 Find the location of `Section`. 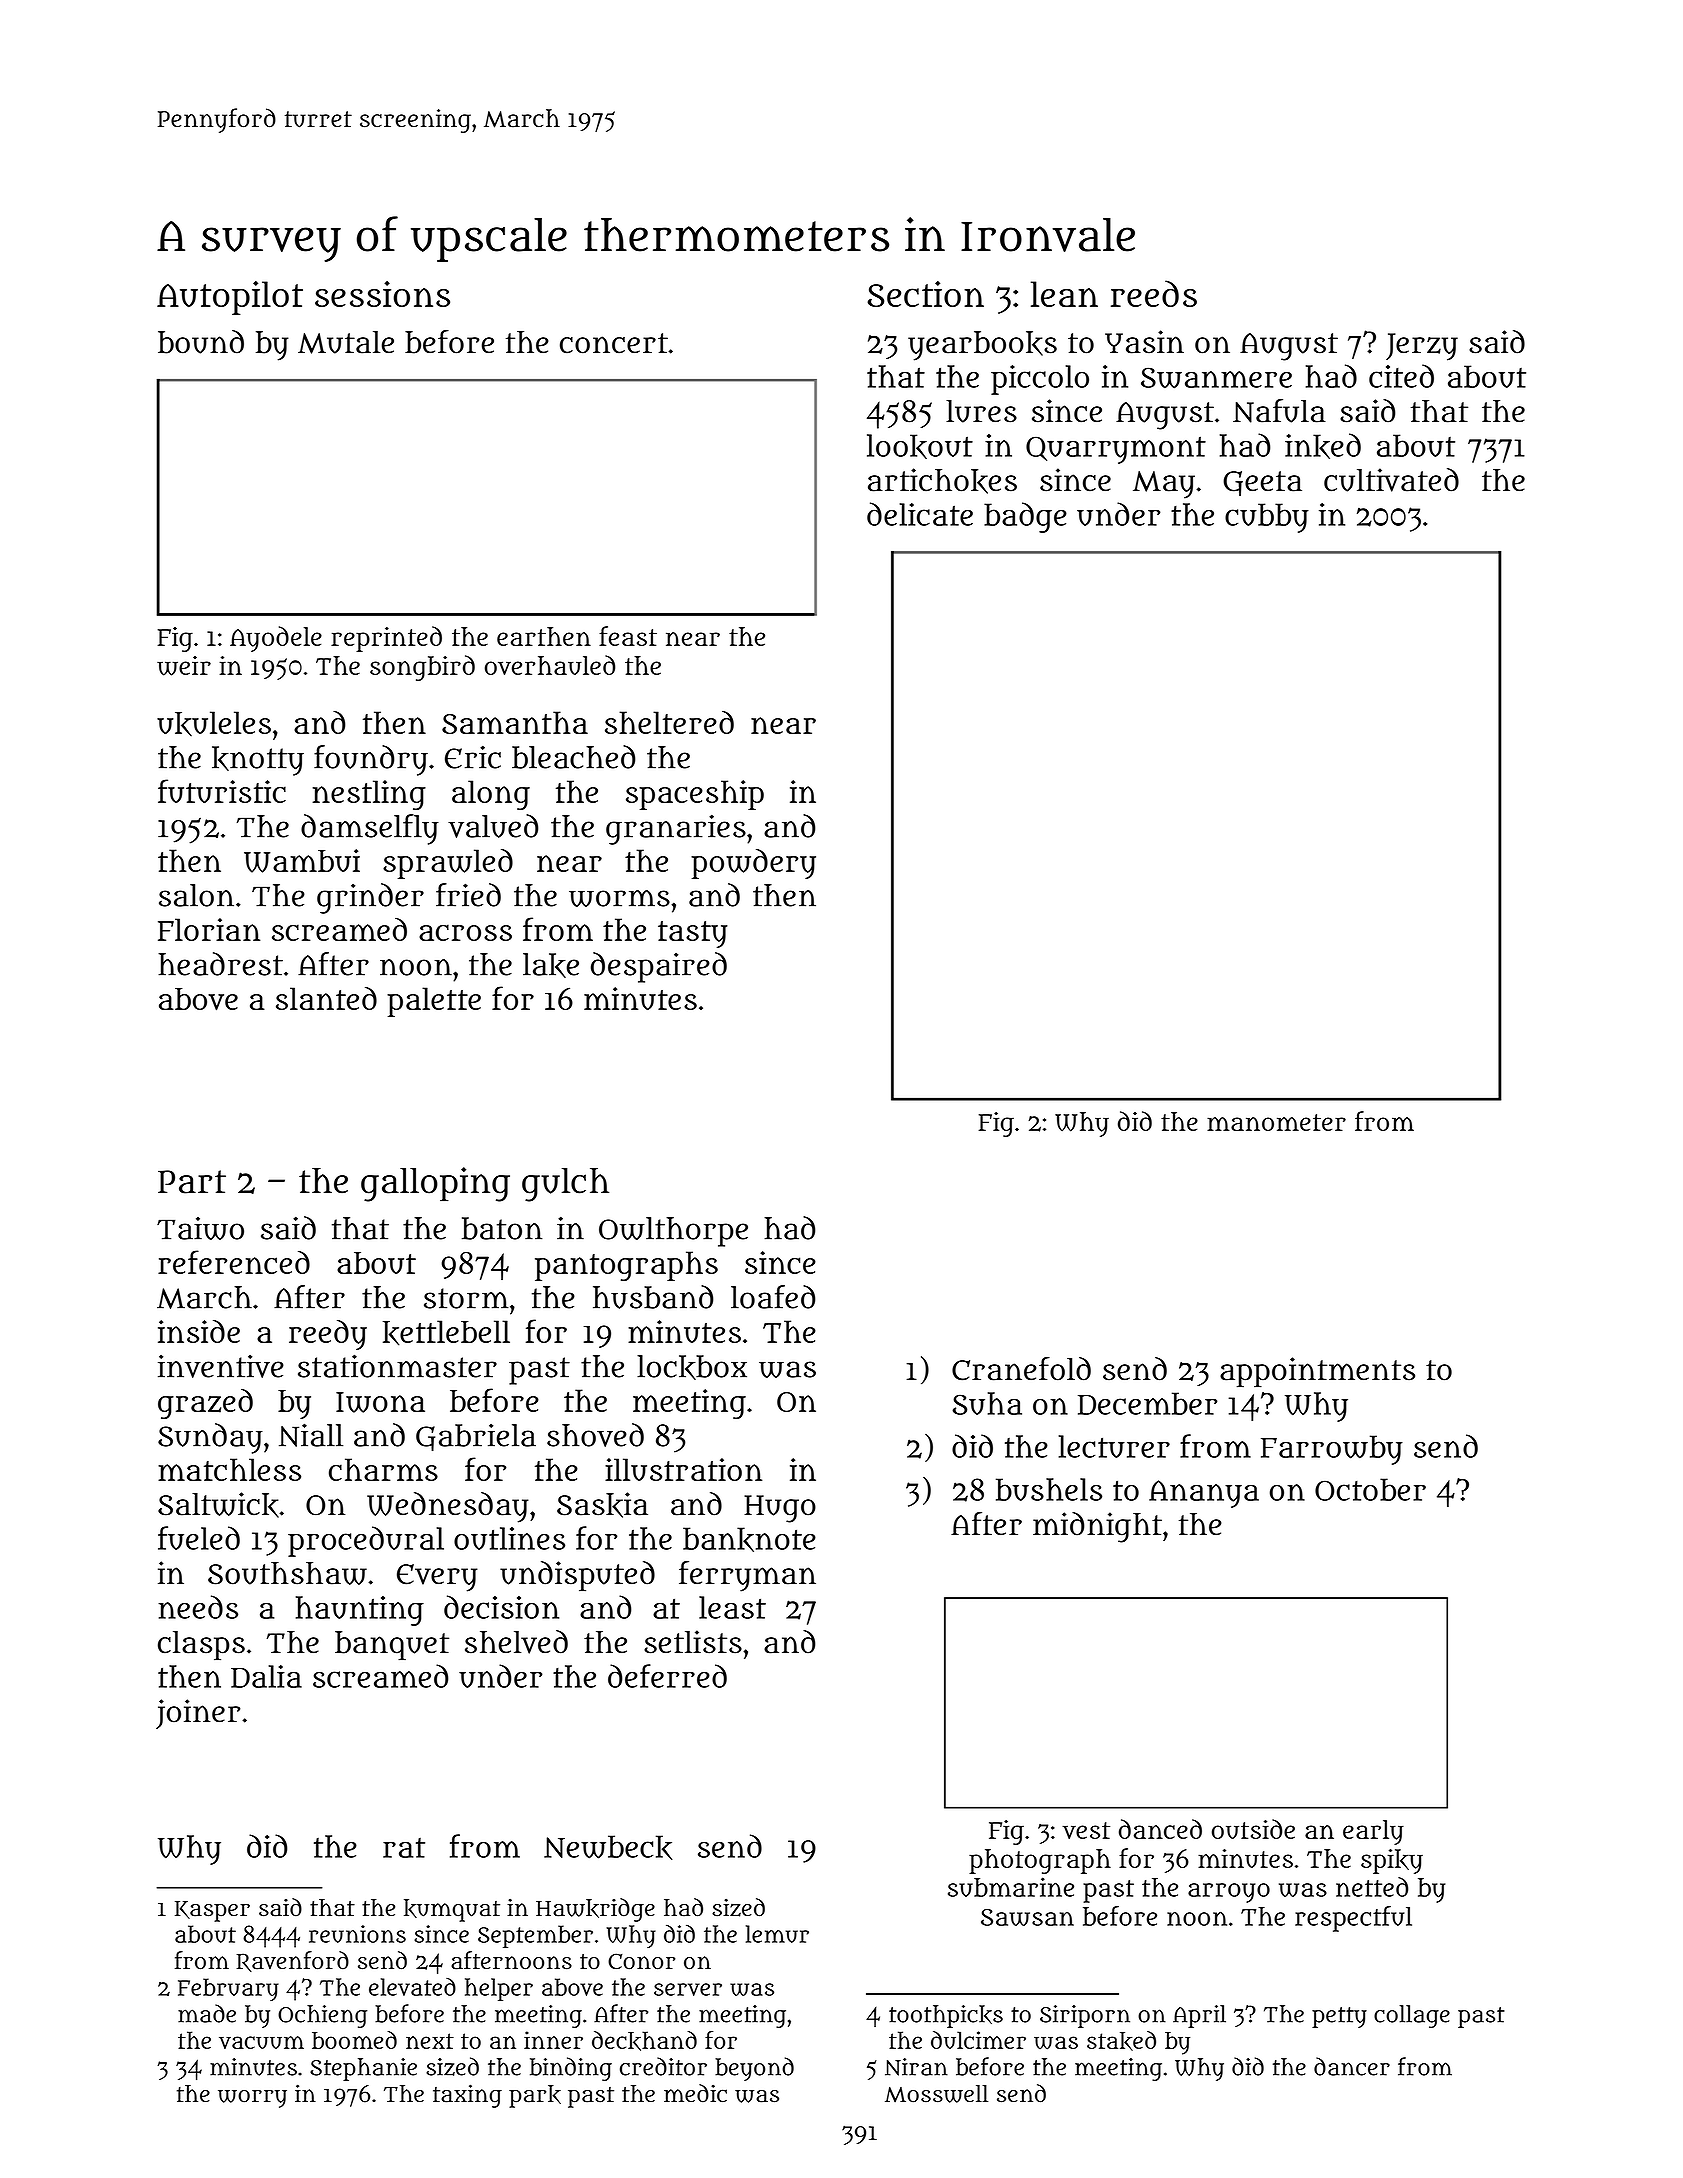

Section is located at coordinates (925, 294).
